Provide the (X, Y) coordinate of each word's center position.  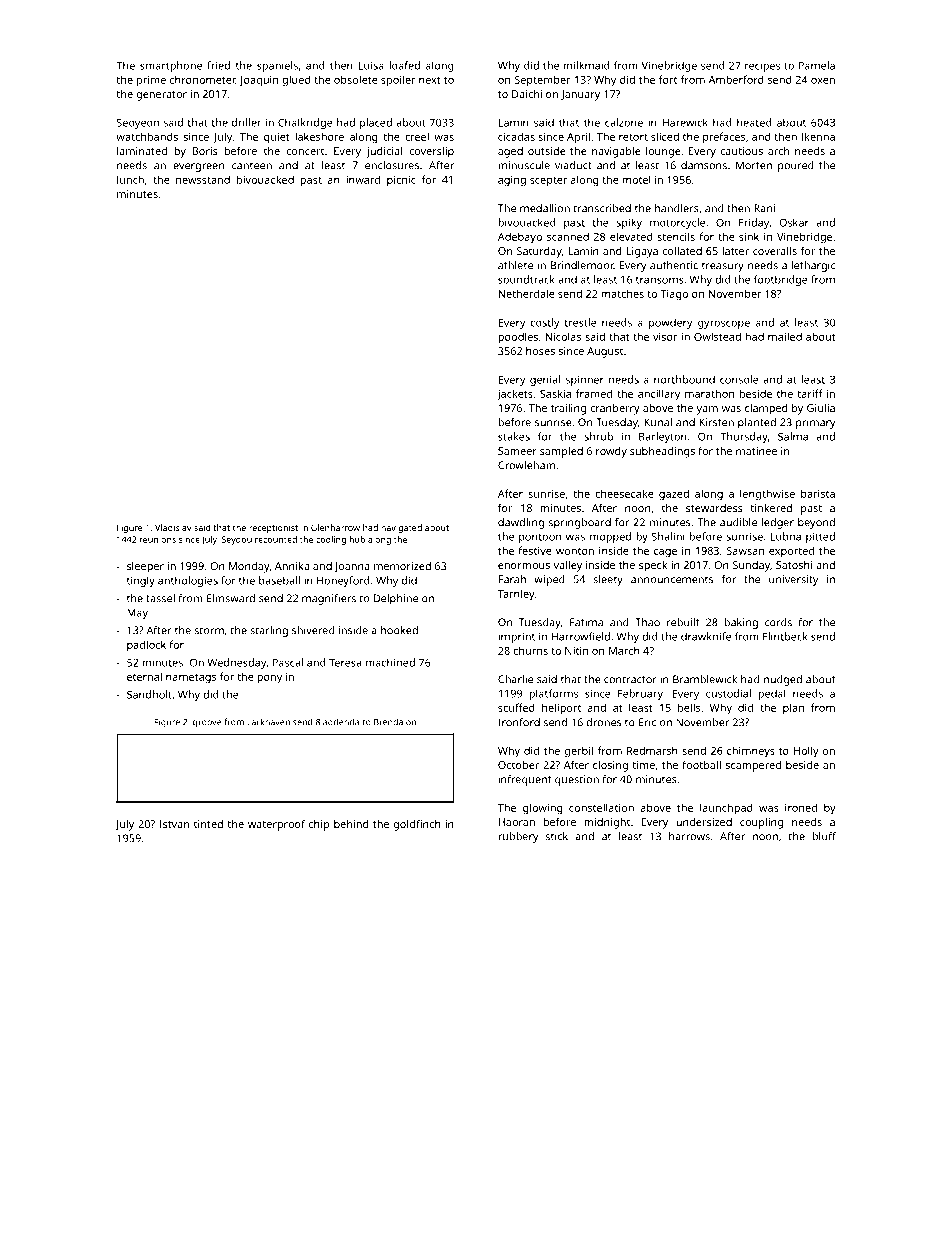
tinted (208, 824)
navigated (401, 528)
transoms (660, 280)
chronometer (203, 79)
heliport (561, 708)
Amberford (736, 79)
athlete (515, 265)
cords (778, 622)
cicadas (516, 136)
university (793, 580)
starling (269, 631)
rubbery (518, 837)
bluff (824, 836)
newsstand (203, 179)
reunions (158, 539)
